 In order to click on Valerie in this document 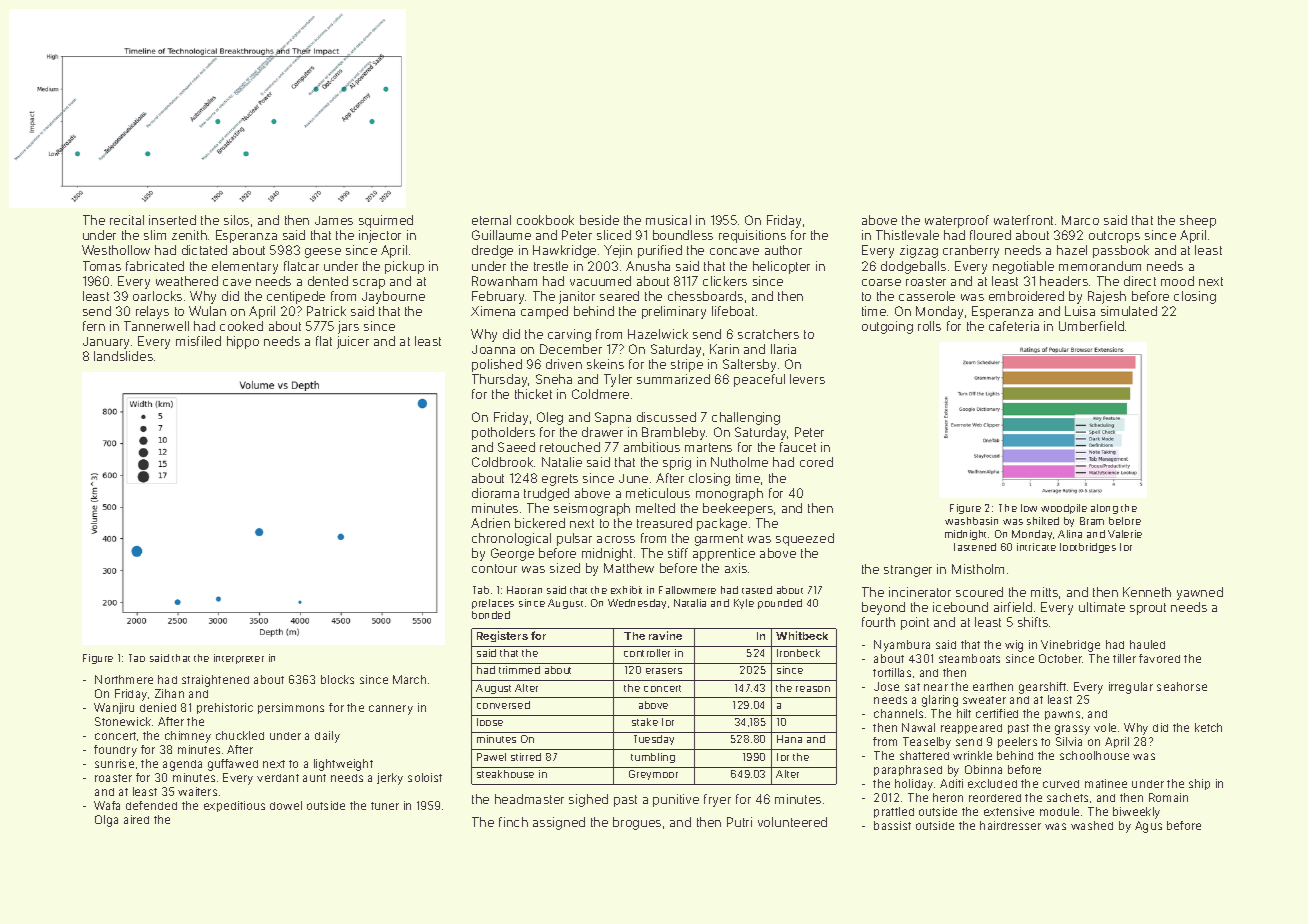, I will do `click(1125, 534)`.
